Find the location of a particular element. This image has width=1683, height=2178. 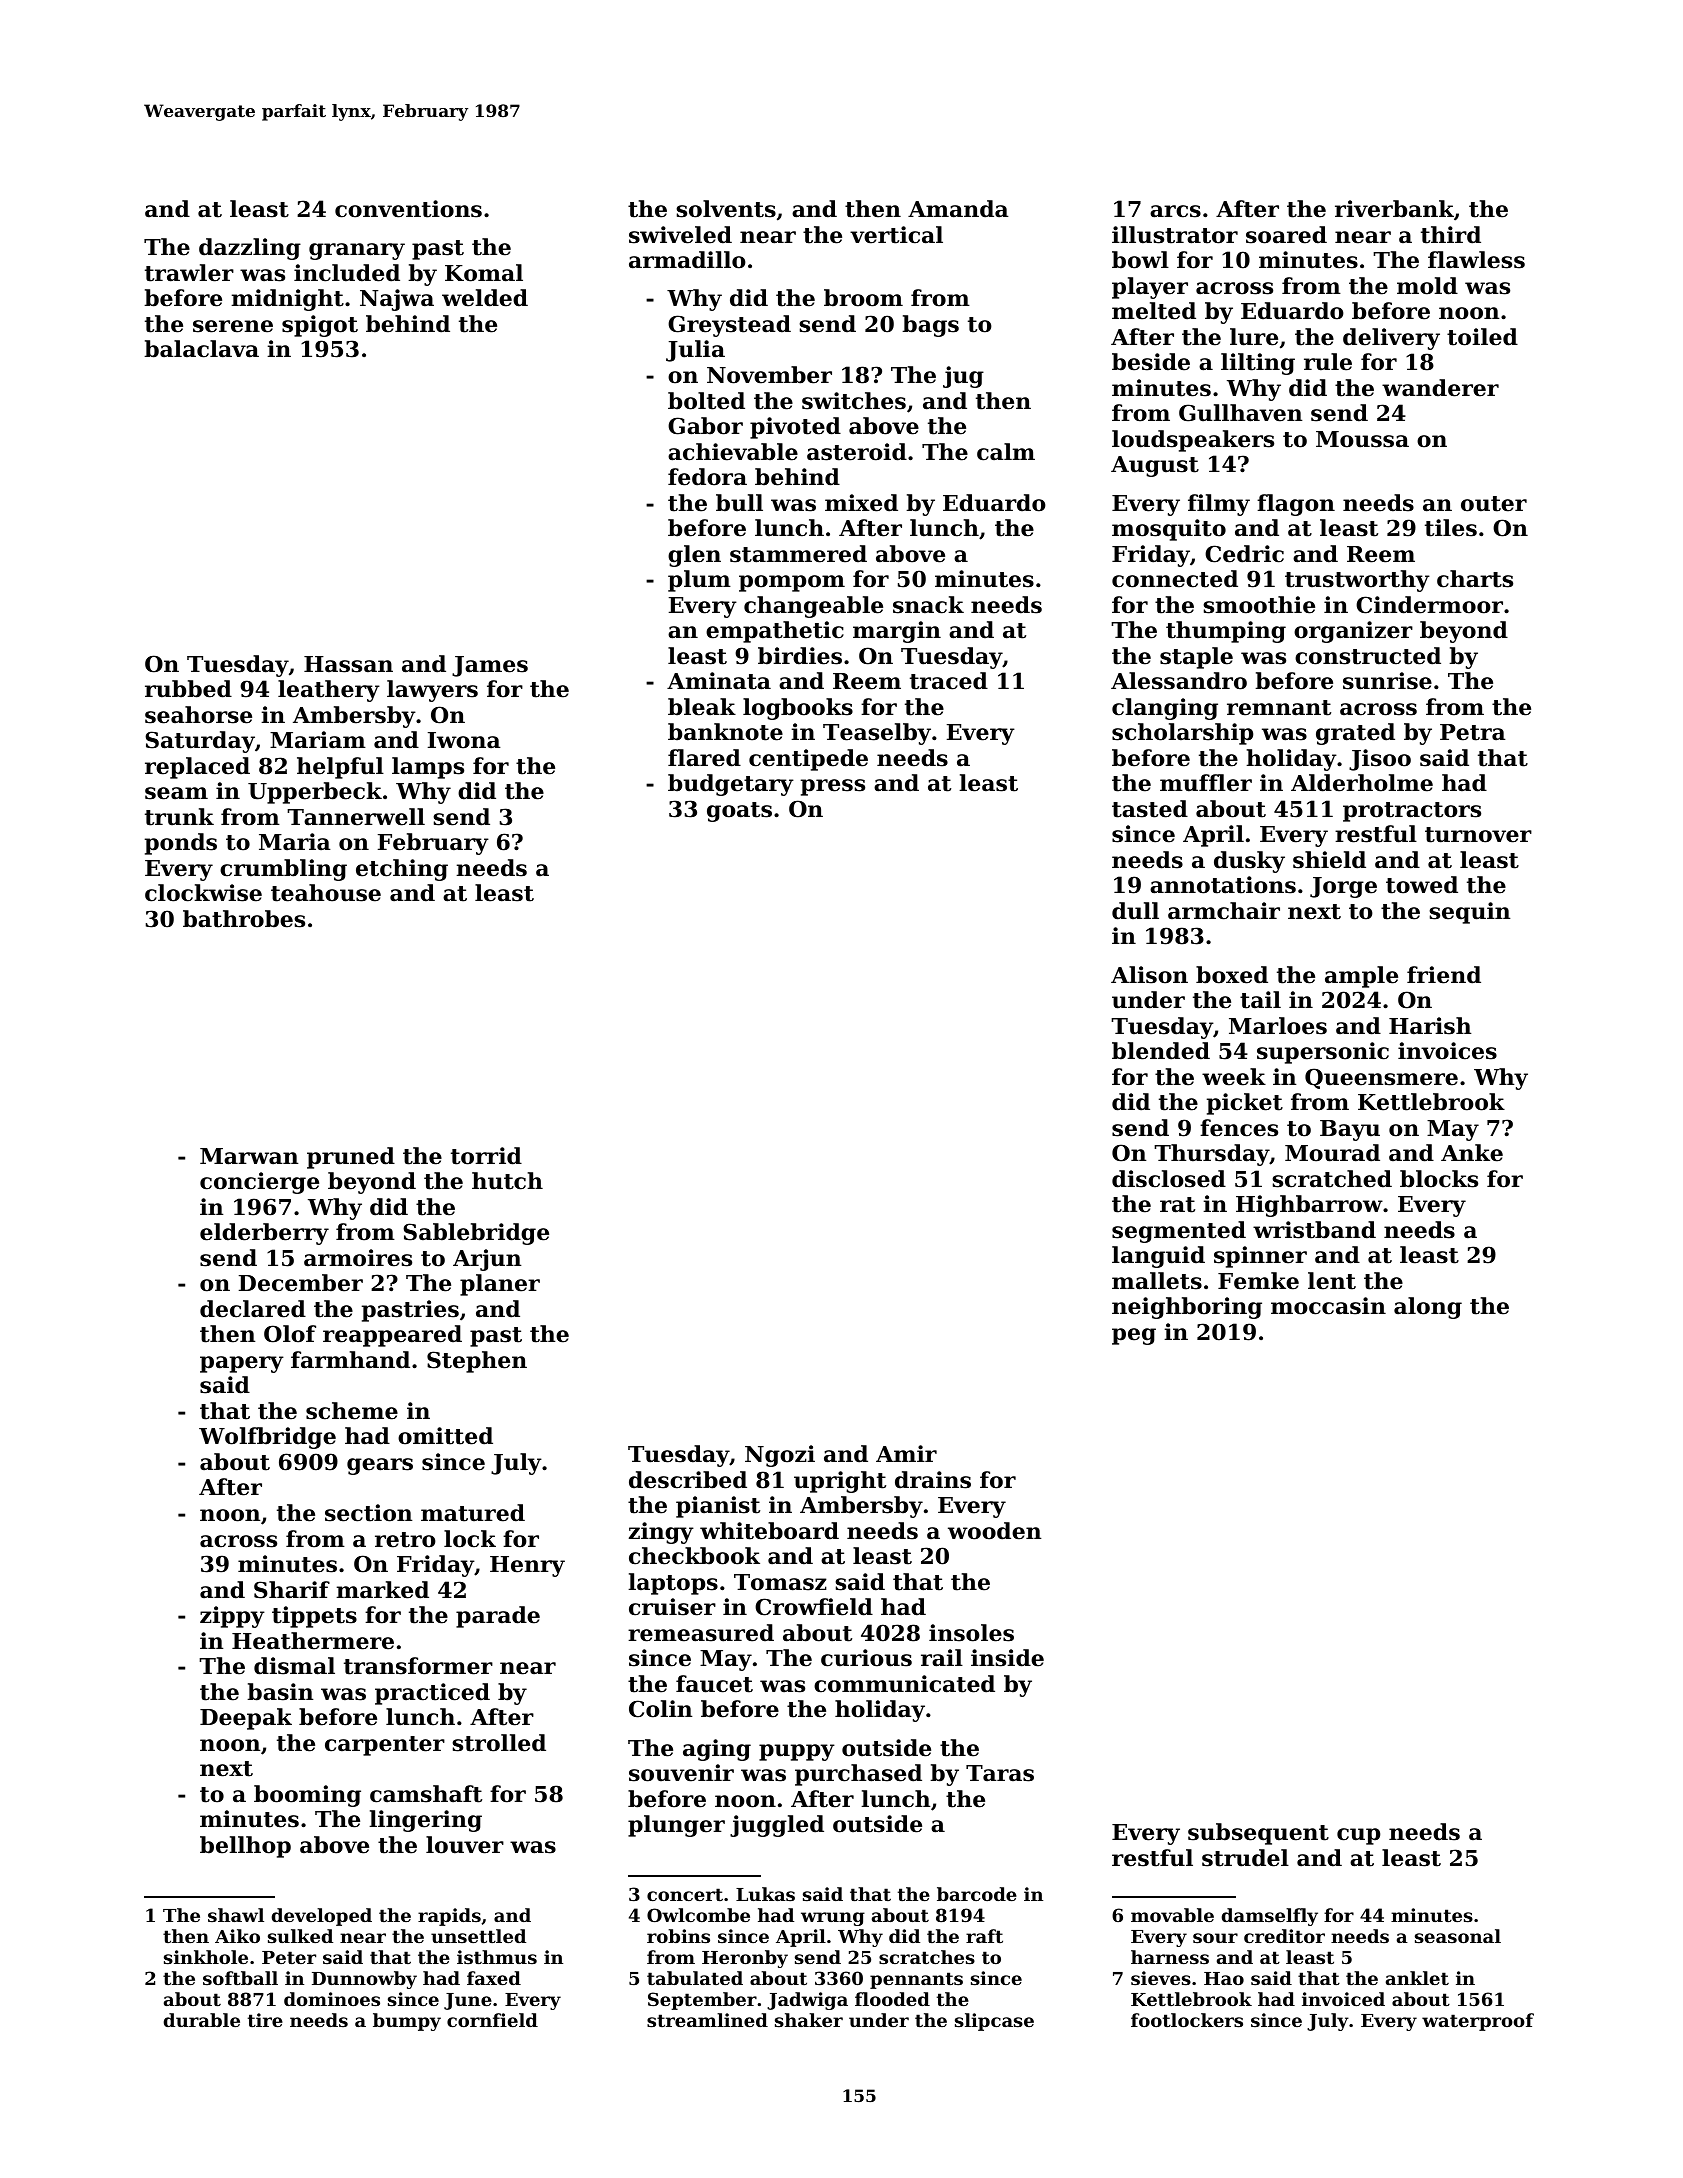

Iwona is located at coordinates (464, 740).
